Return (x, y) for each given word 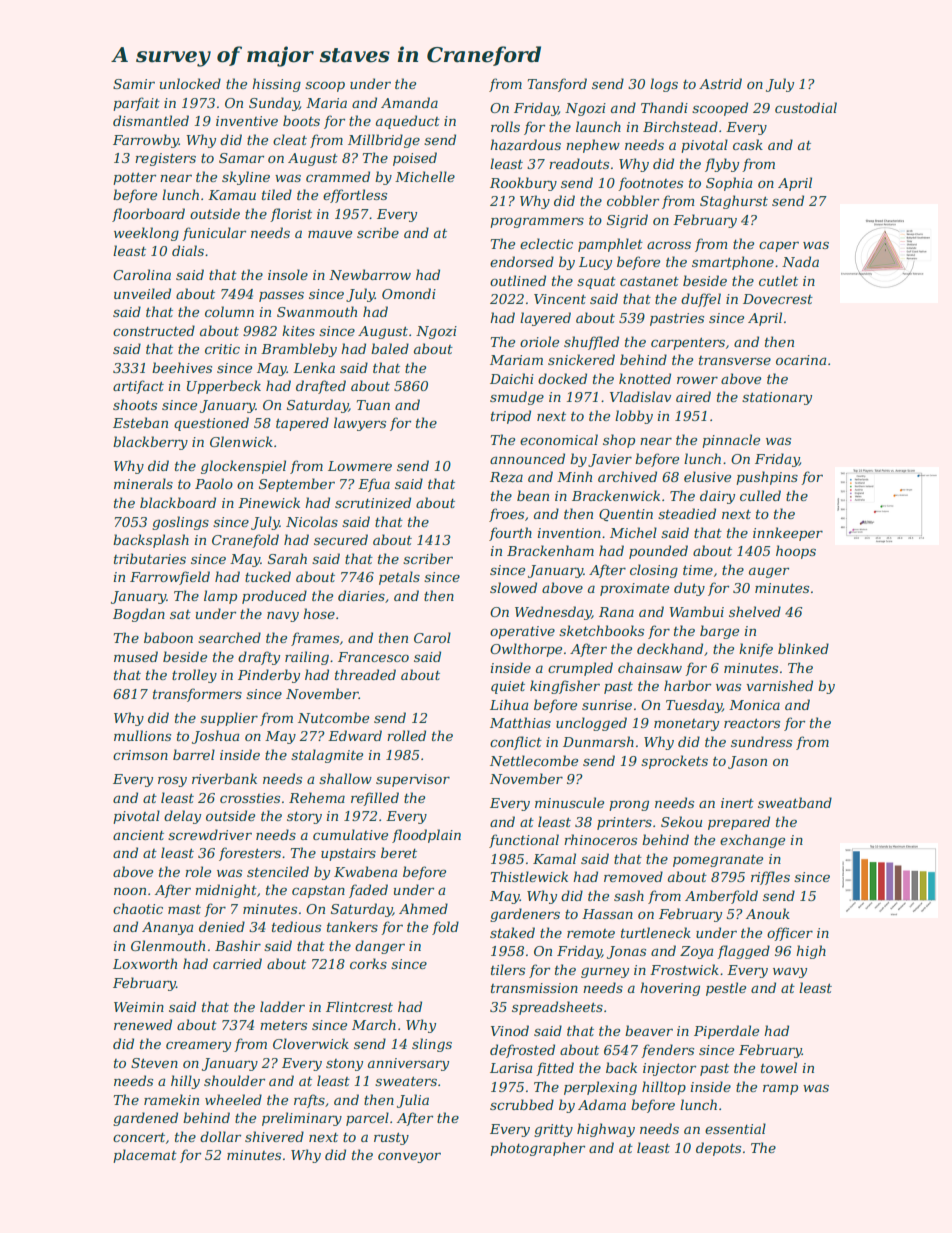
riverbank (224, 778)
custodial (806, 107)
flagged (743, 952)
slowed (513, 587)
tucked (268, 576)
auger (769, 572)
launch (598, 126)
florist (291, 215)
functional (524, 841)
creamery (198, 1046)
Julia (413, 1101)
